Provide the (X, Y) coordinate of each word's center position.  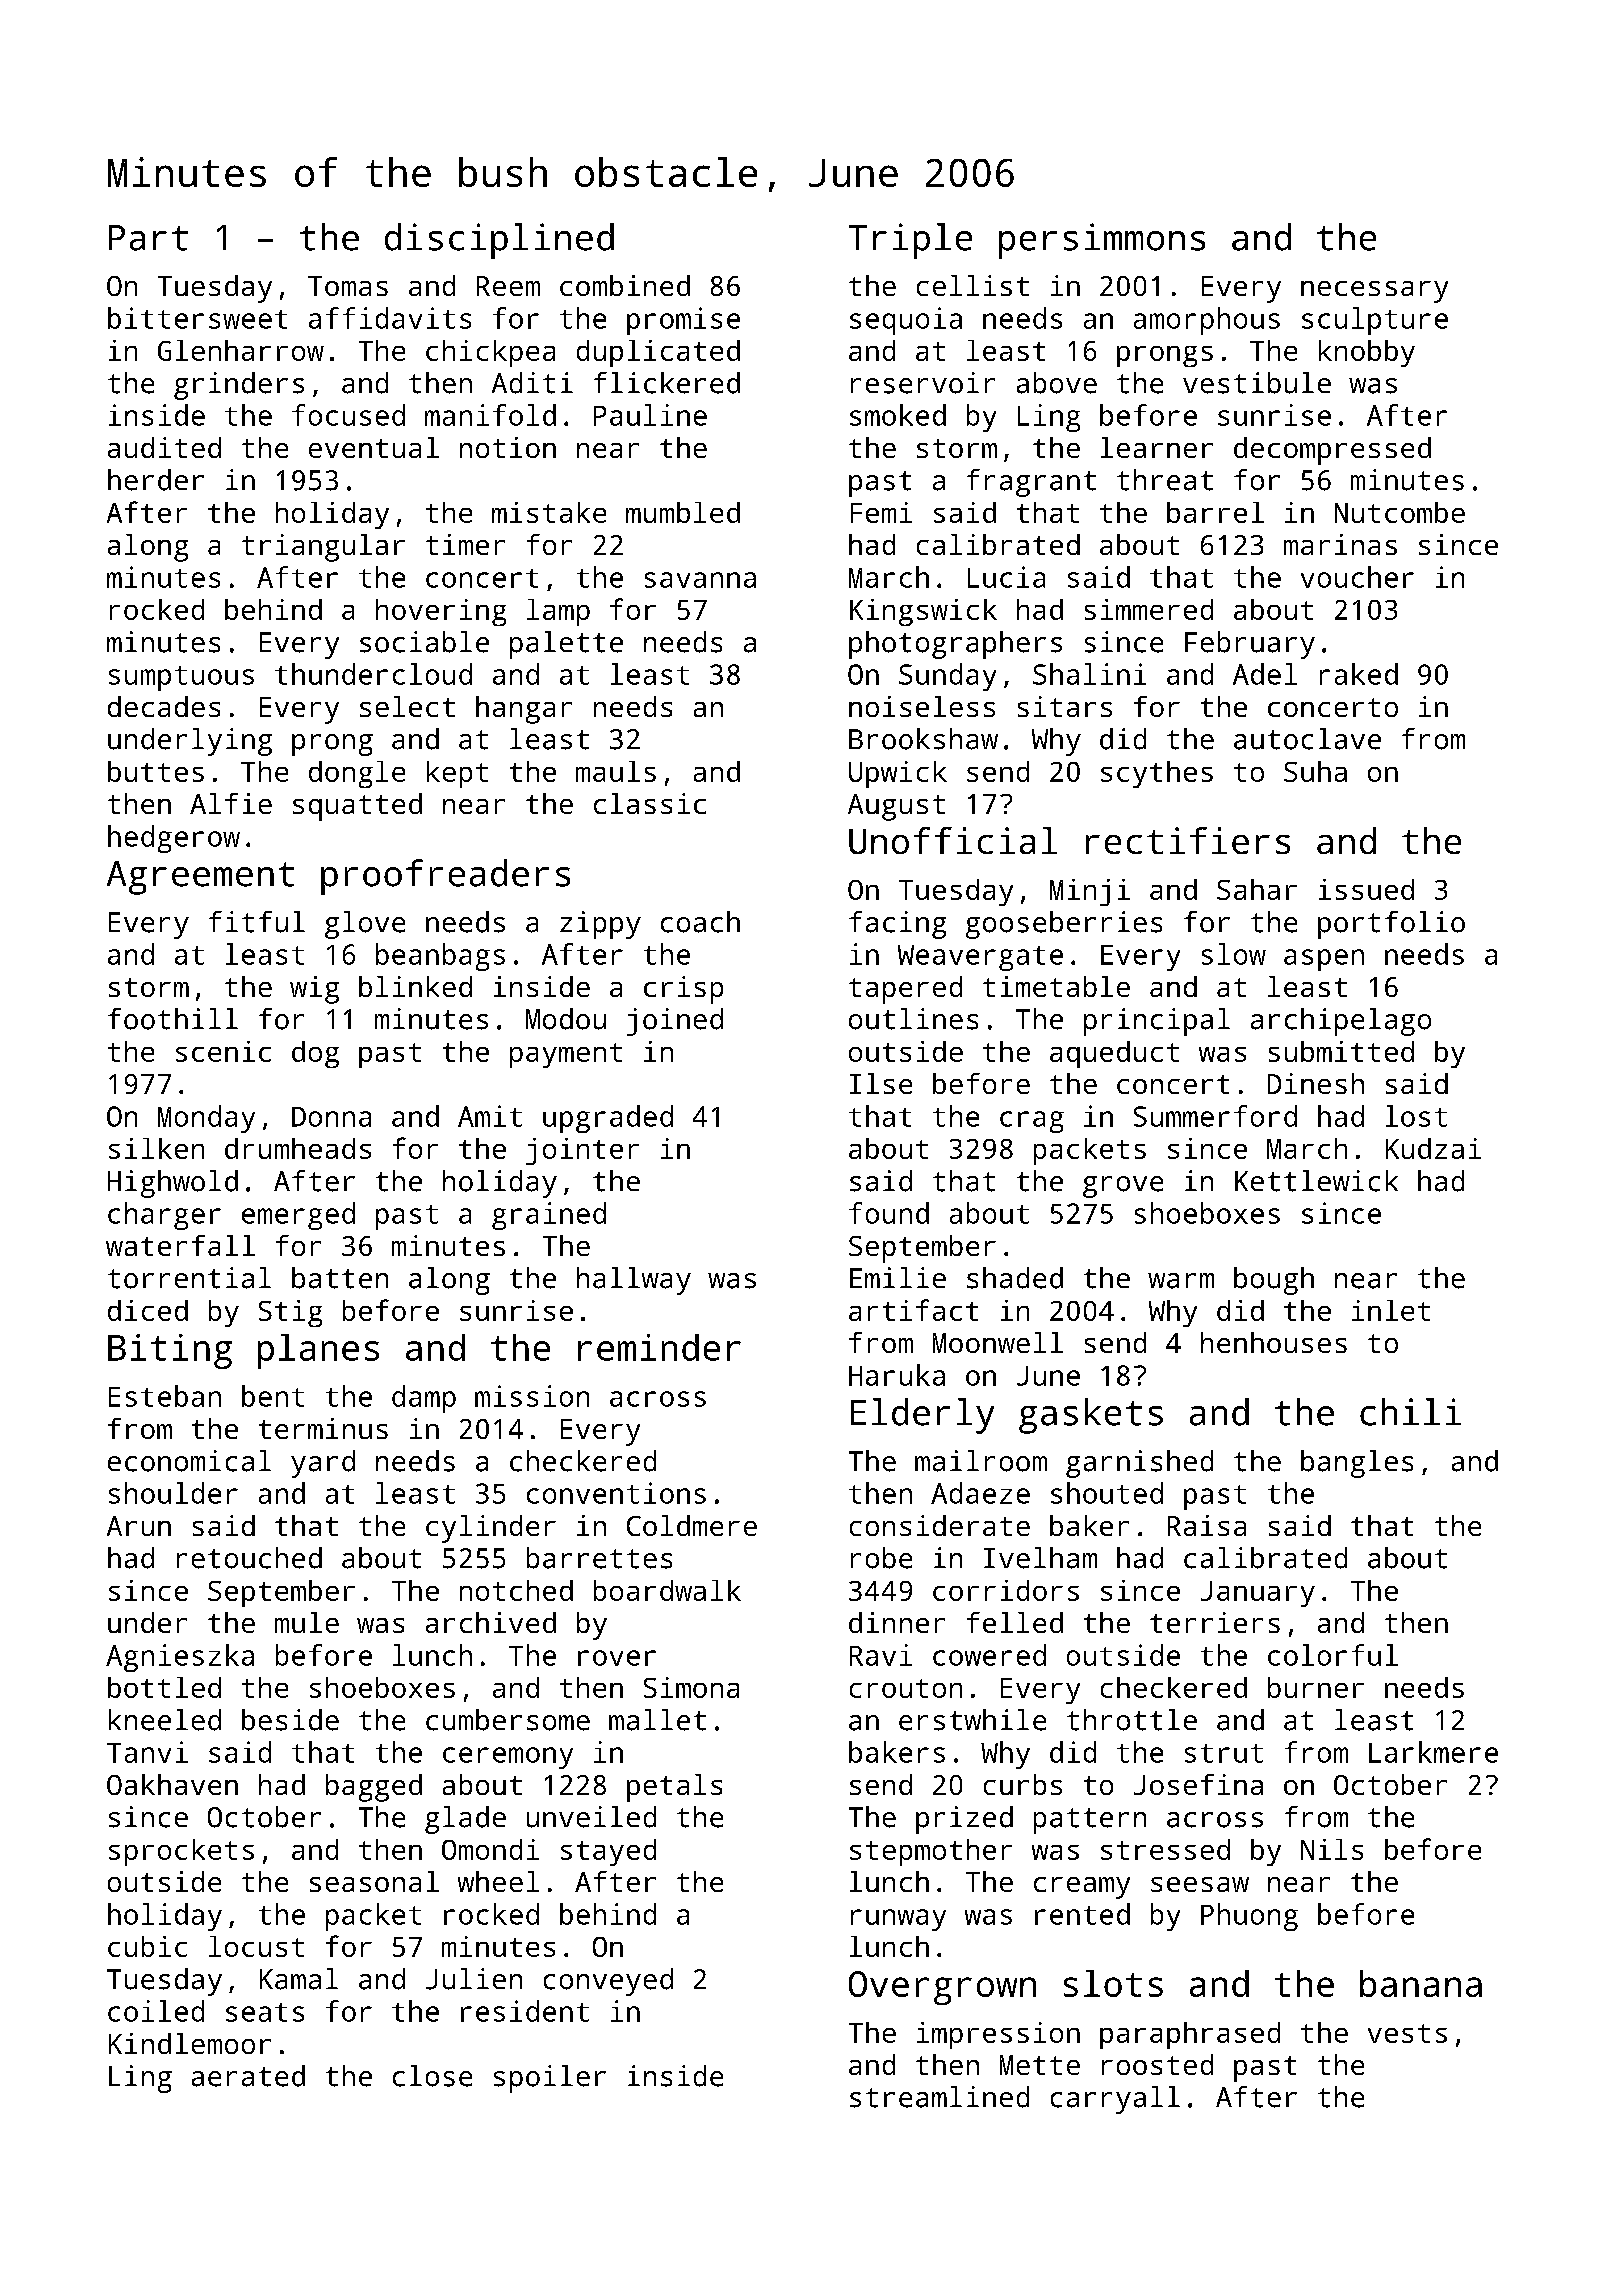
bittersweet (197, 318)
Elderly (922, 1416)
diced (148, 1310)
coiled (156, 2011)
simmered (1149, 609)
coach (700, 922)
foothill (173, 1019)
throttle (1132, 1720)
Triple (910, 241)
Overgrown (942, 1988)
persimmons (1102, 241)
